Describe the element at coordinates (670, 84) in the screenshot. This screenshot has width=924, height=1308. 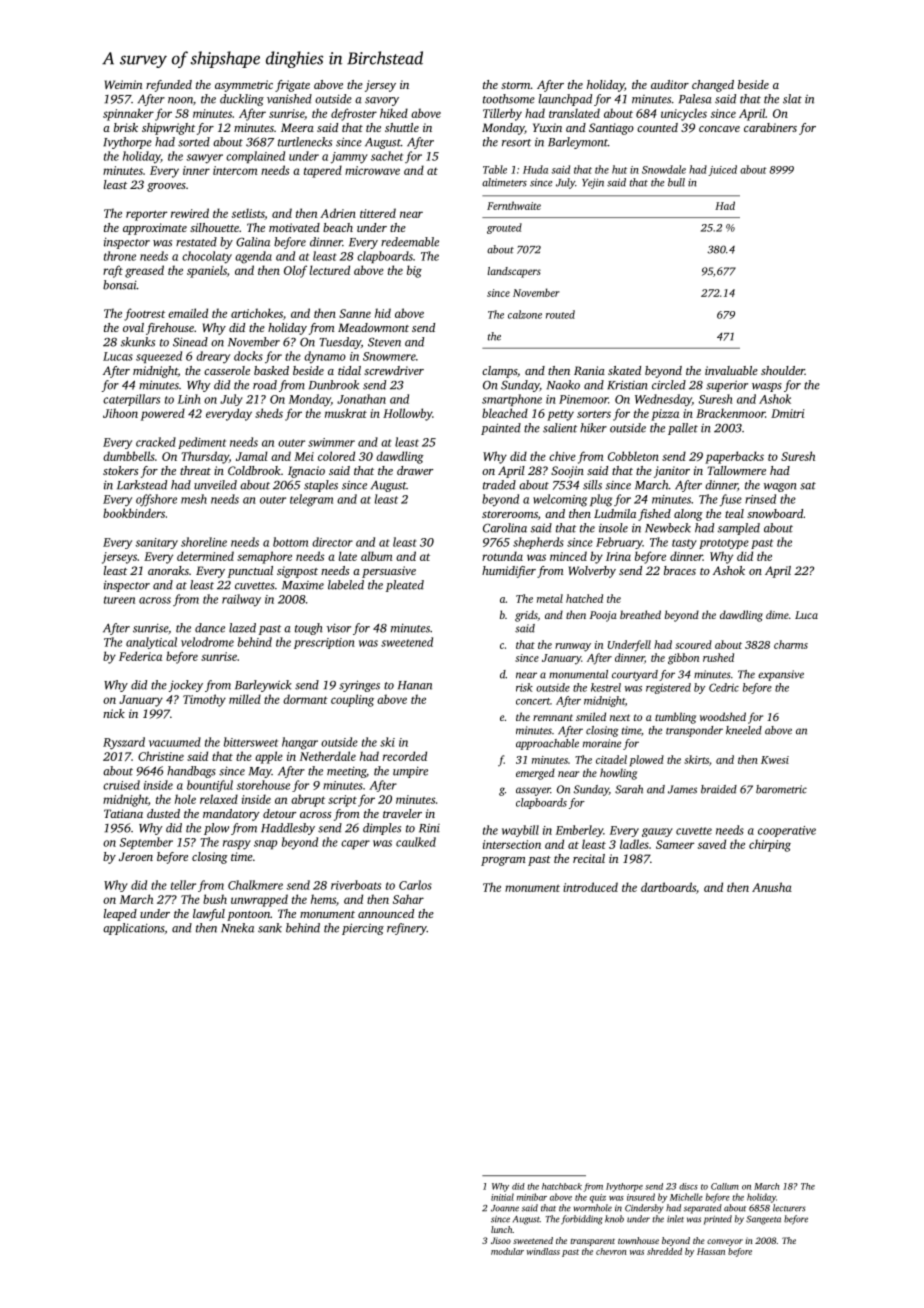
I see `auditor` at that location.
